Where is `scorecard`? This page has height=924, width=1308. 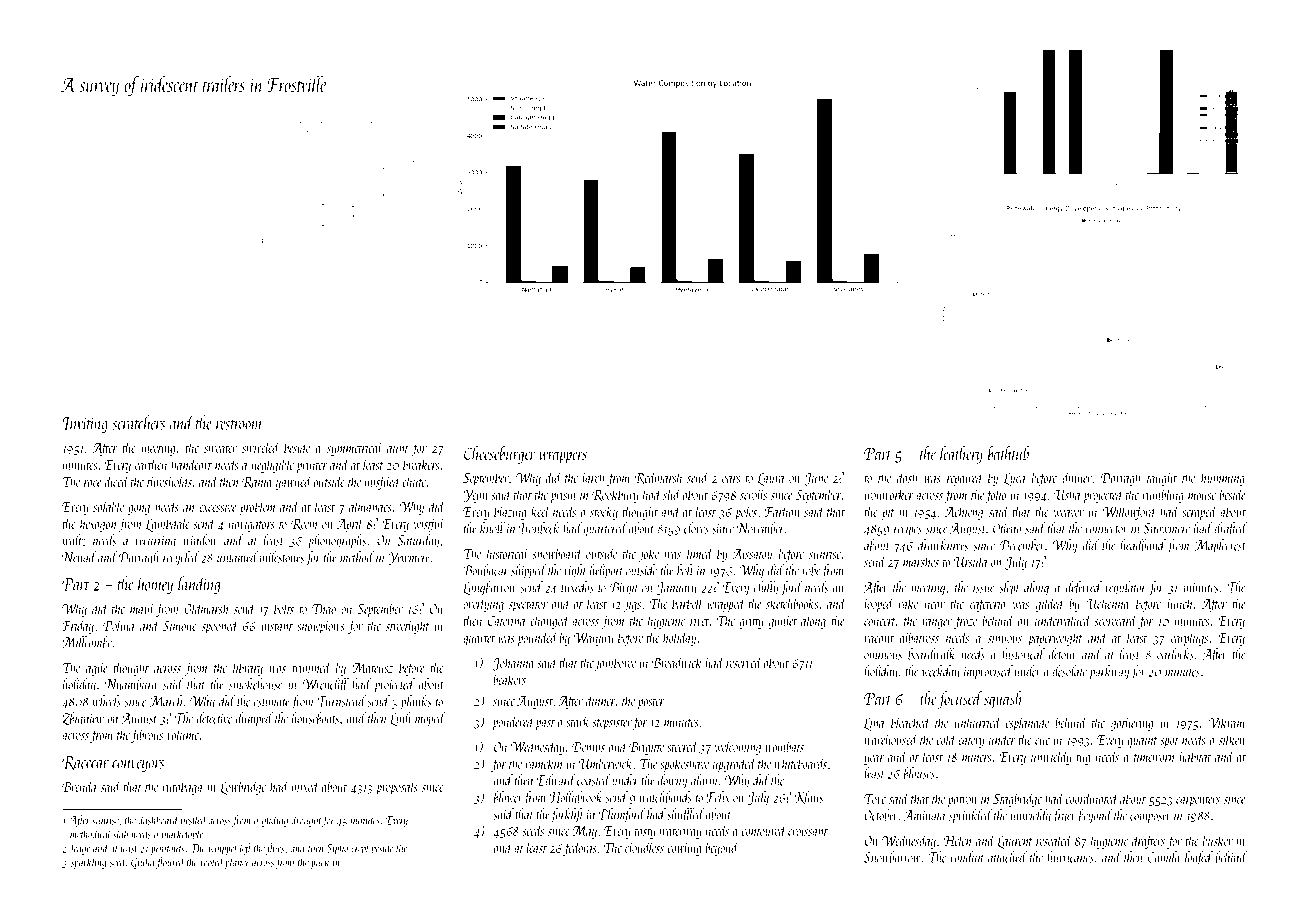 scorecard is located at coordinates (1115, 620).
